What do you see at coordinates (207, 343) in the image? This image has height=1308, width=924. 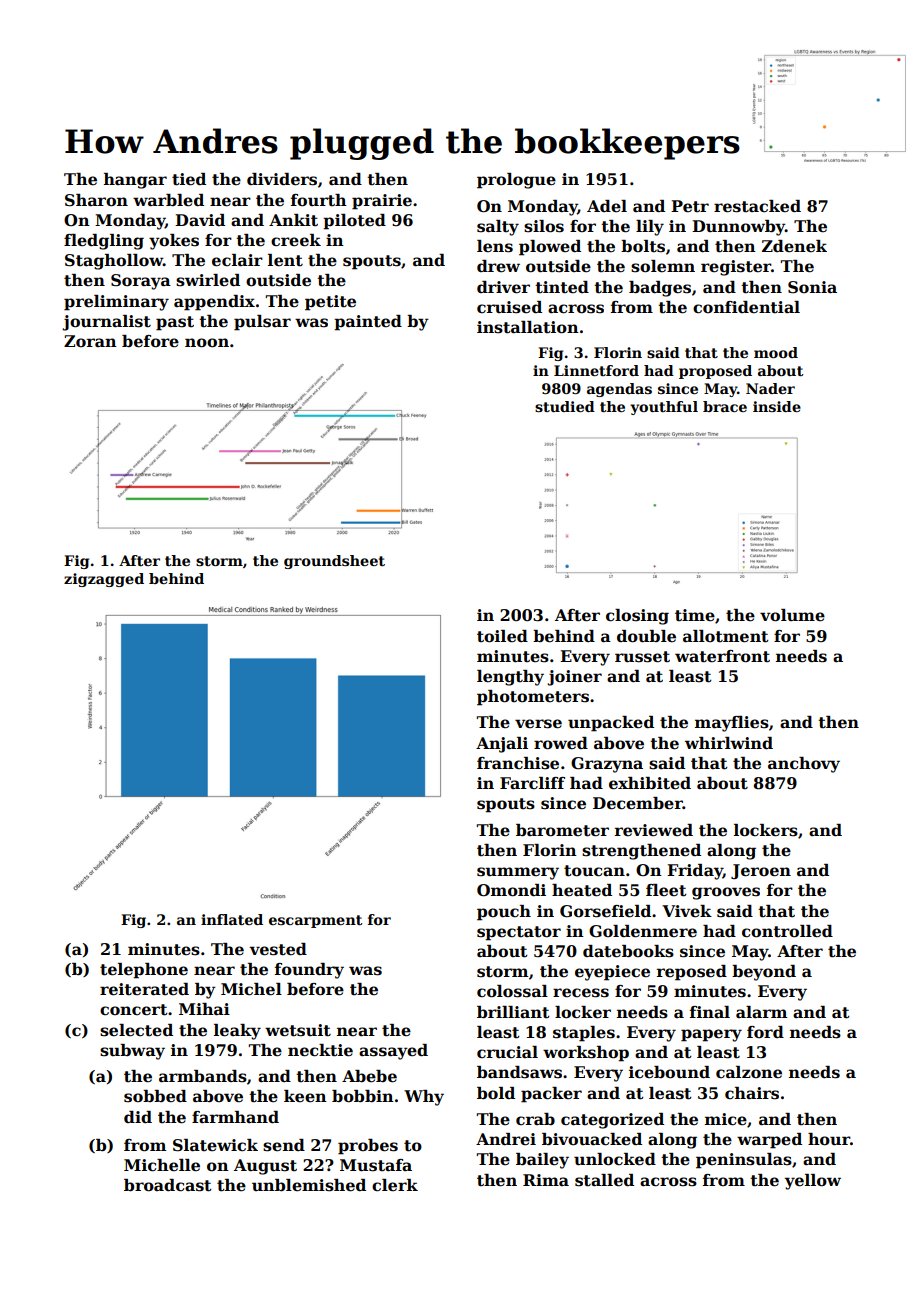 I see `noon` at bounding box center [207, 343].
